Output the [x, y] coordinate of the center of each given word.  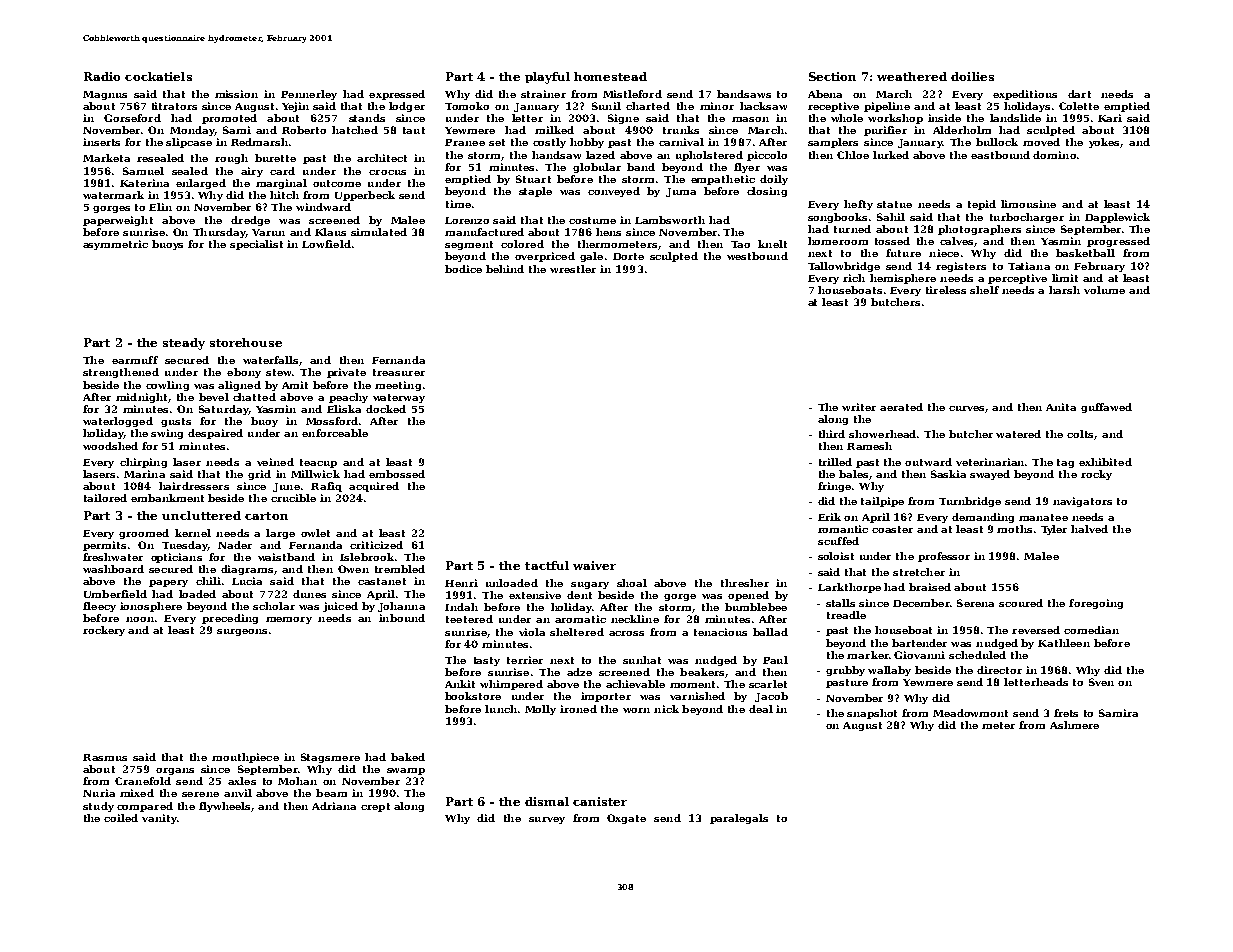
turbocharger [1027, 218]
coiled [121, 818]
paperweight [118, 221]
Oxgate [626, 819]
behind [505, 269]
